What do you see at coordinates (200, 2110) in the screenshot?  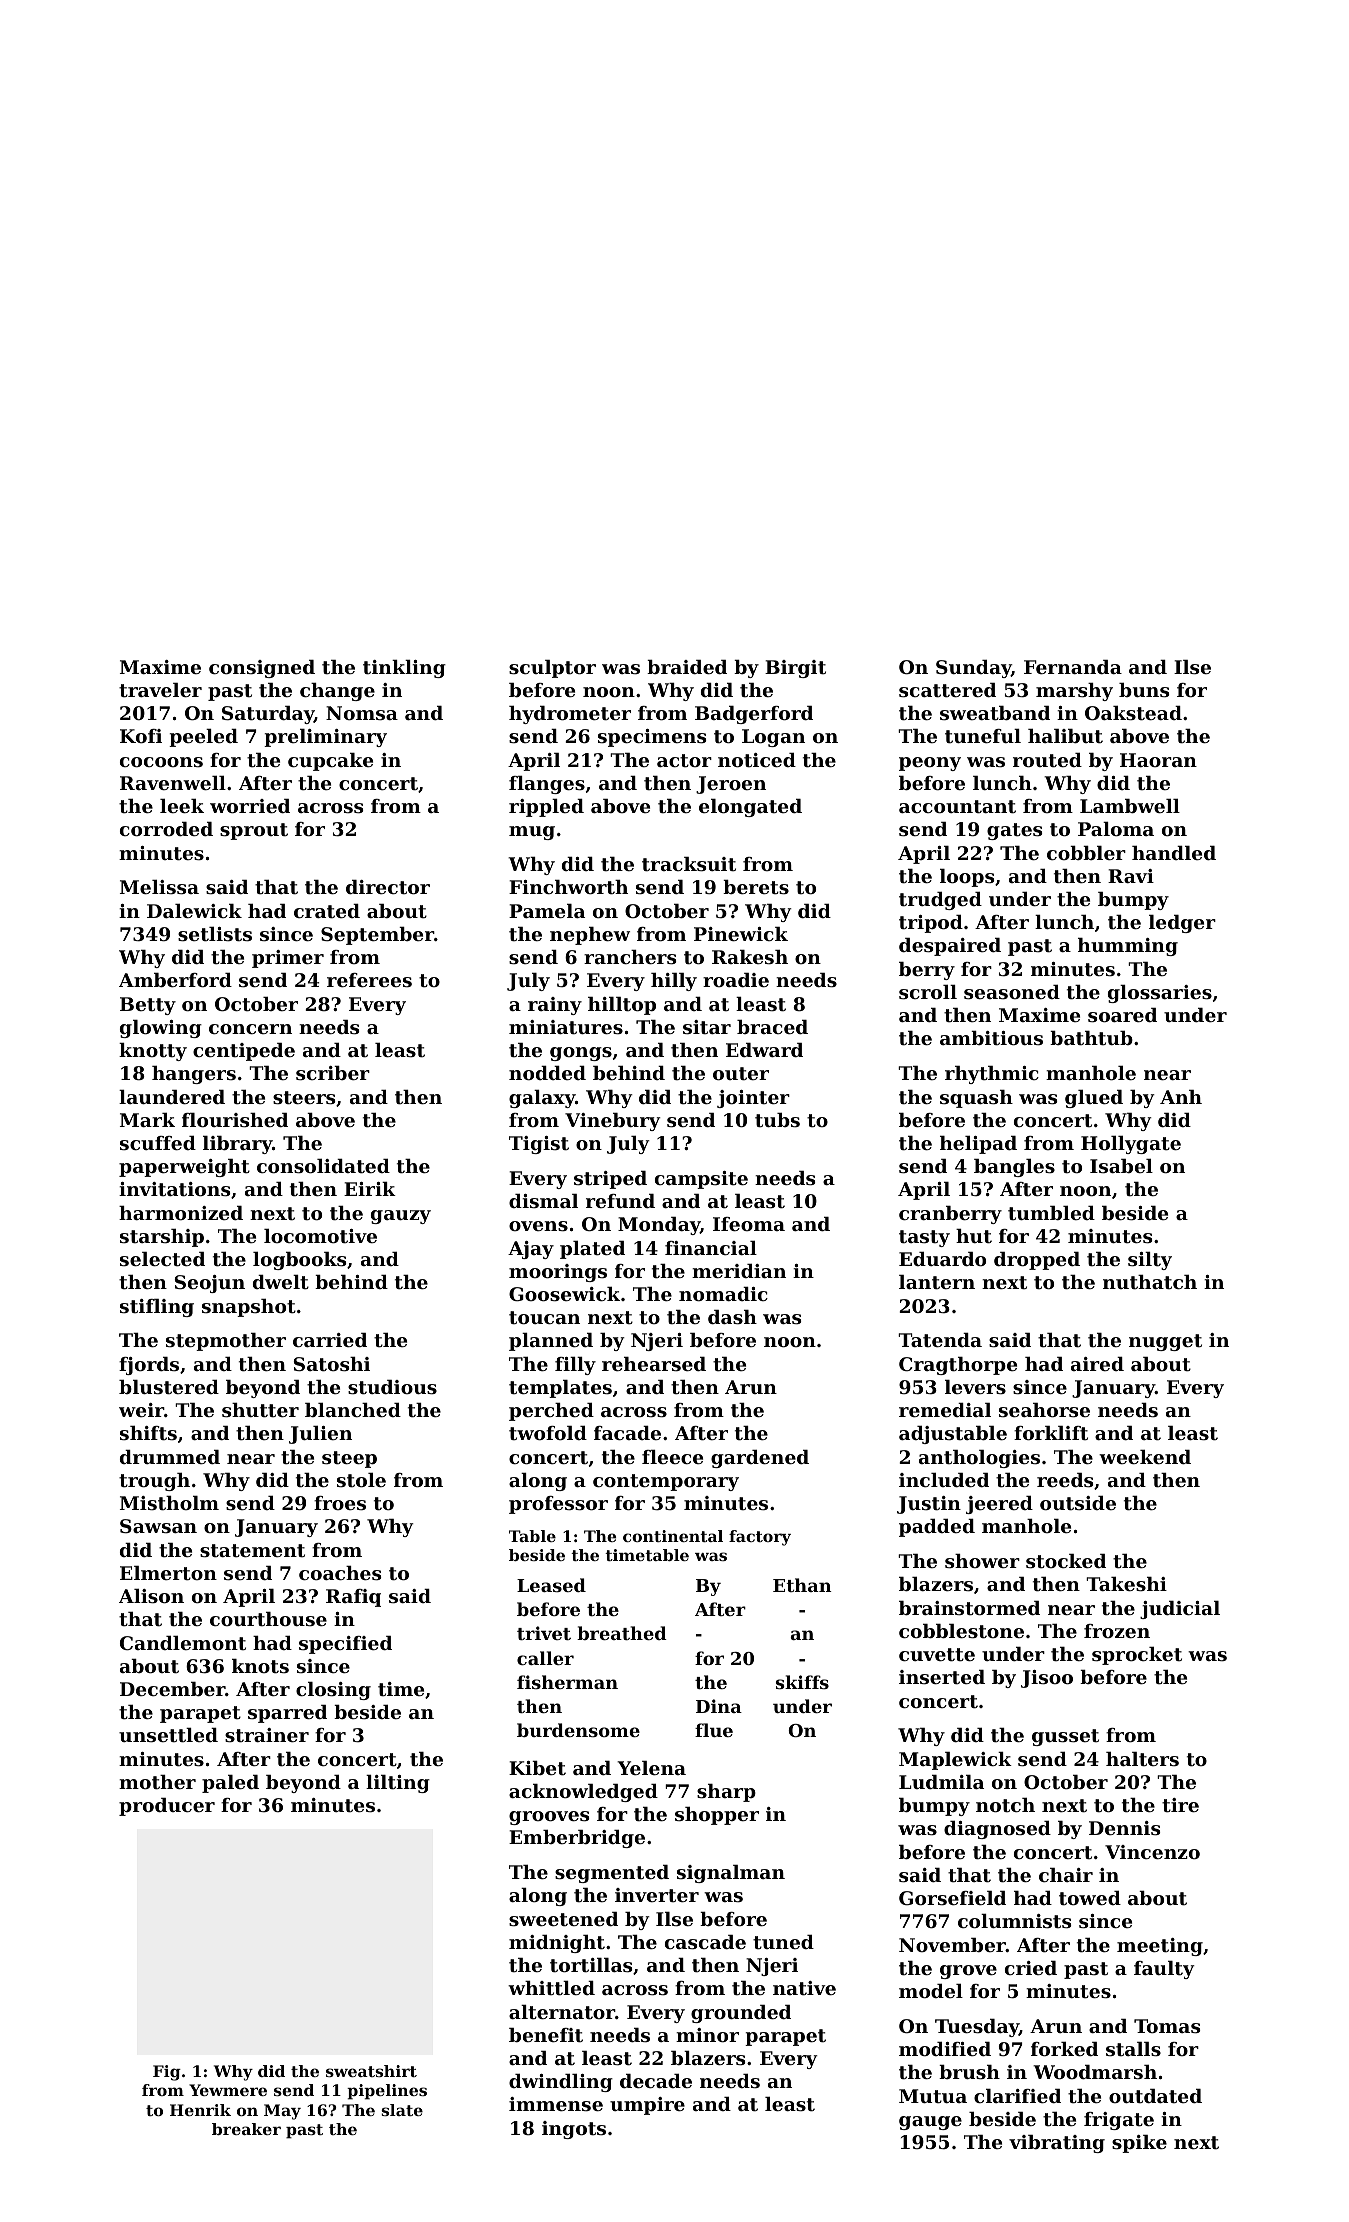 I see `Henrik` at bounding box center [200, 2110].
